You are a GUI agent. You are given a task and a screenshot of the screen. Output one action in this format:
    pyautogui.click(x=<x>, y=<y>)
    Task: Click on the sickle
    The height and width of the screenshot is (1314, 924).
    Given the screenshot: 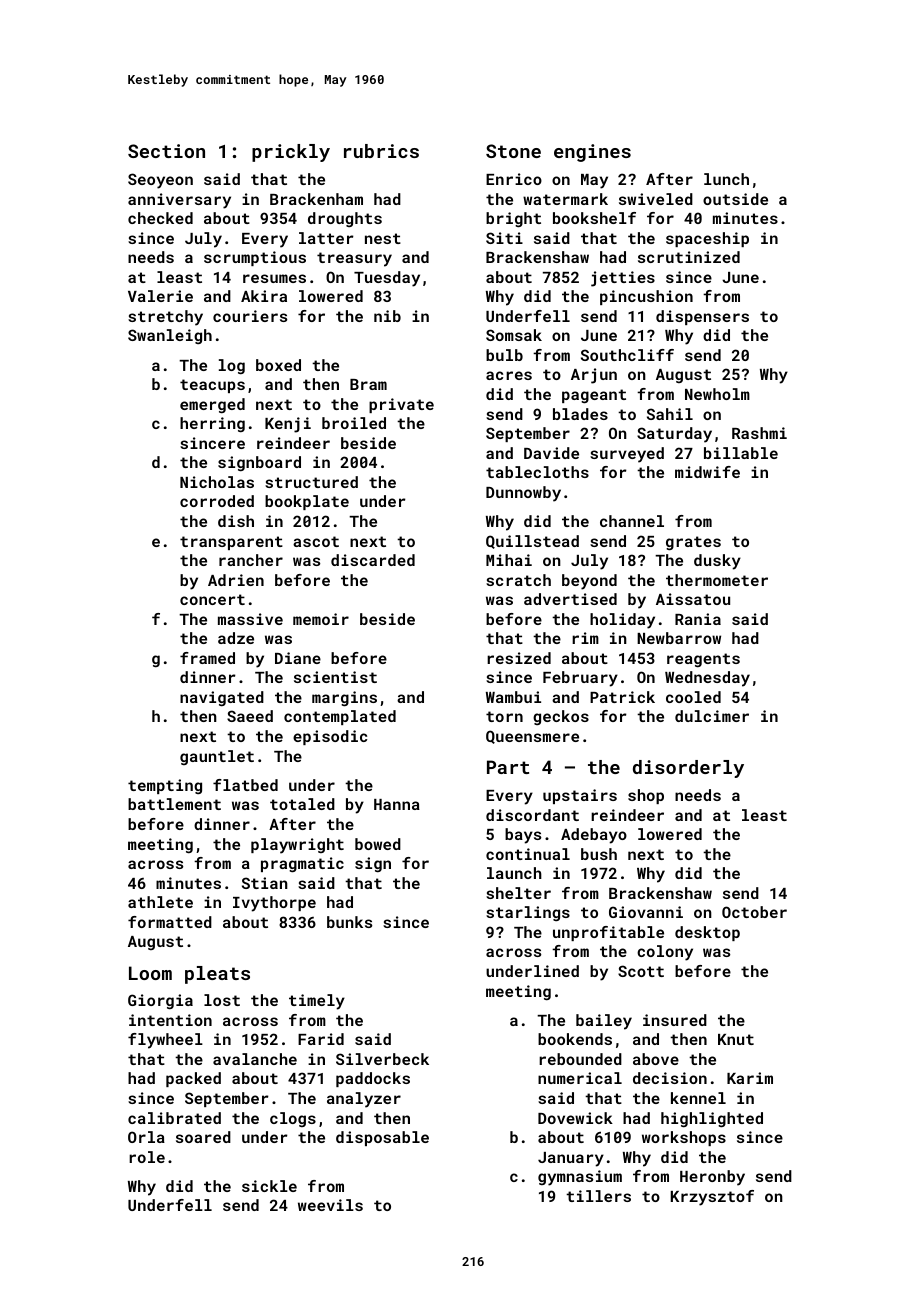 What is the action you would take?
    pyautogui.click(x=269, y=1186)
